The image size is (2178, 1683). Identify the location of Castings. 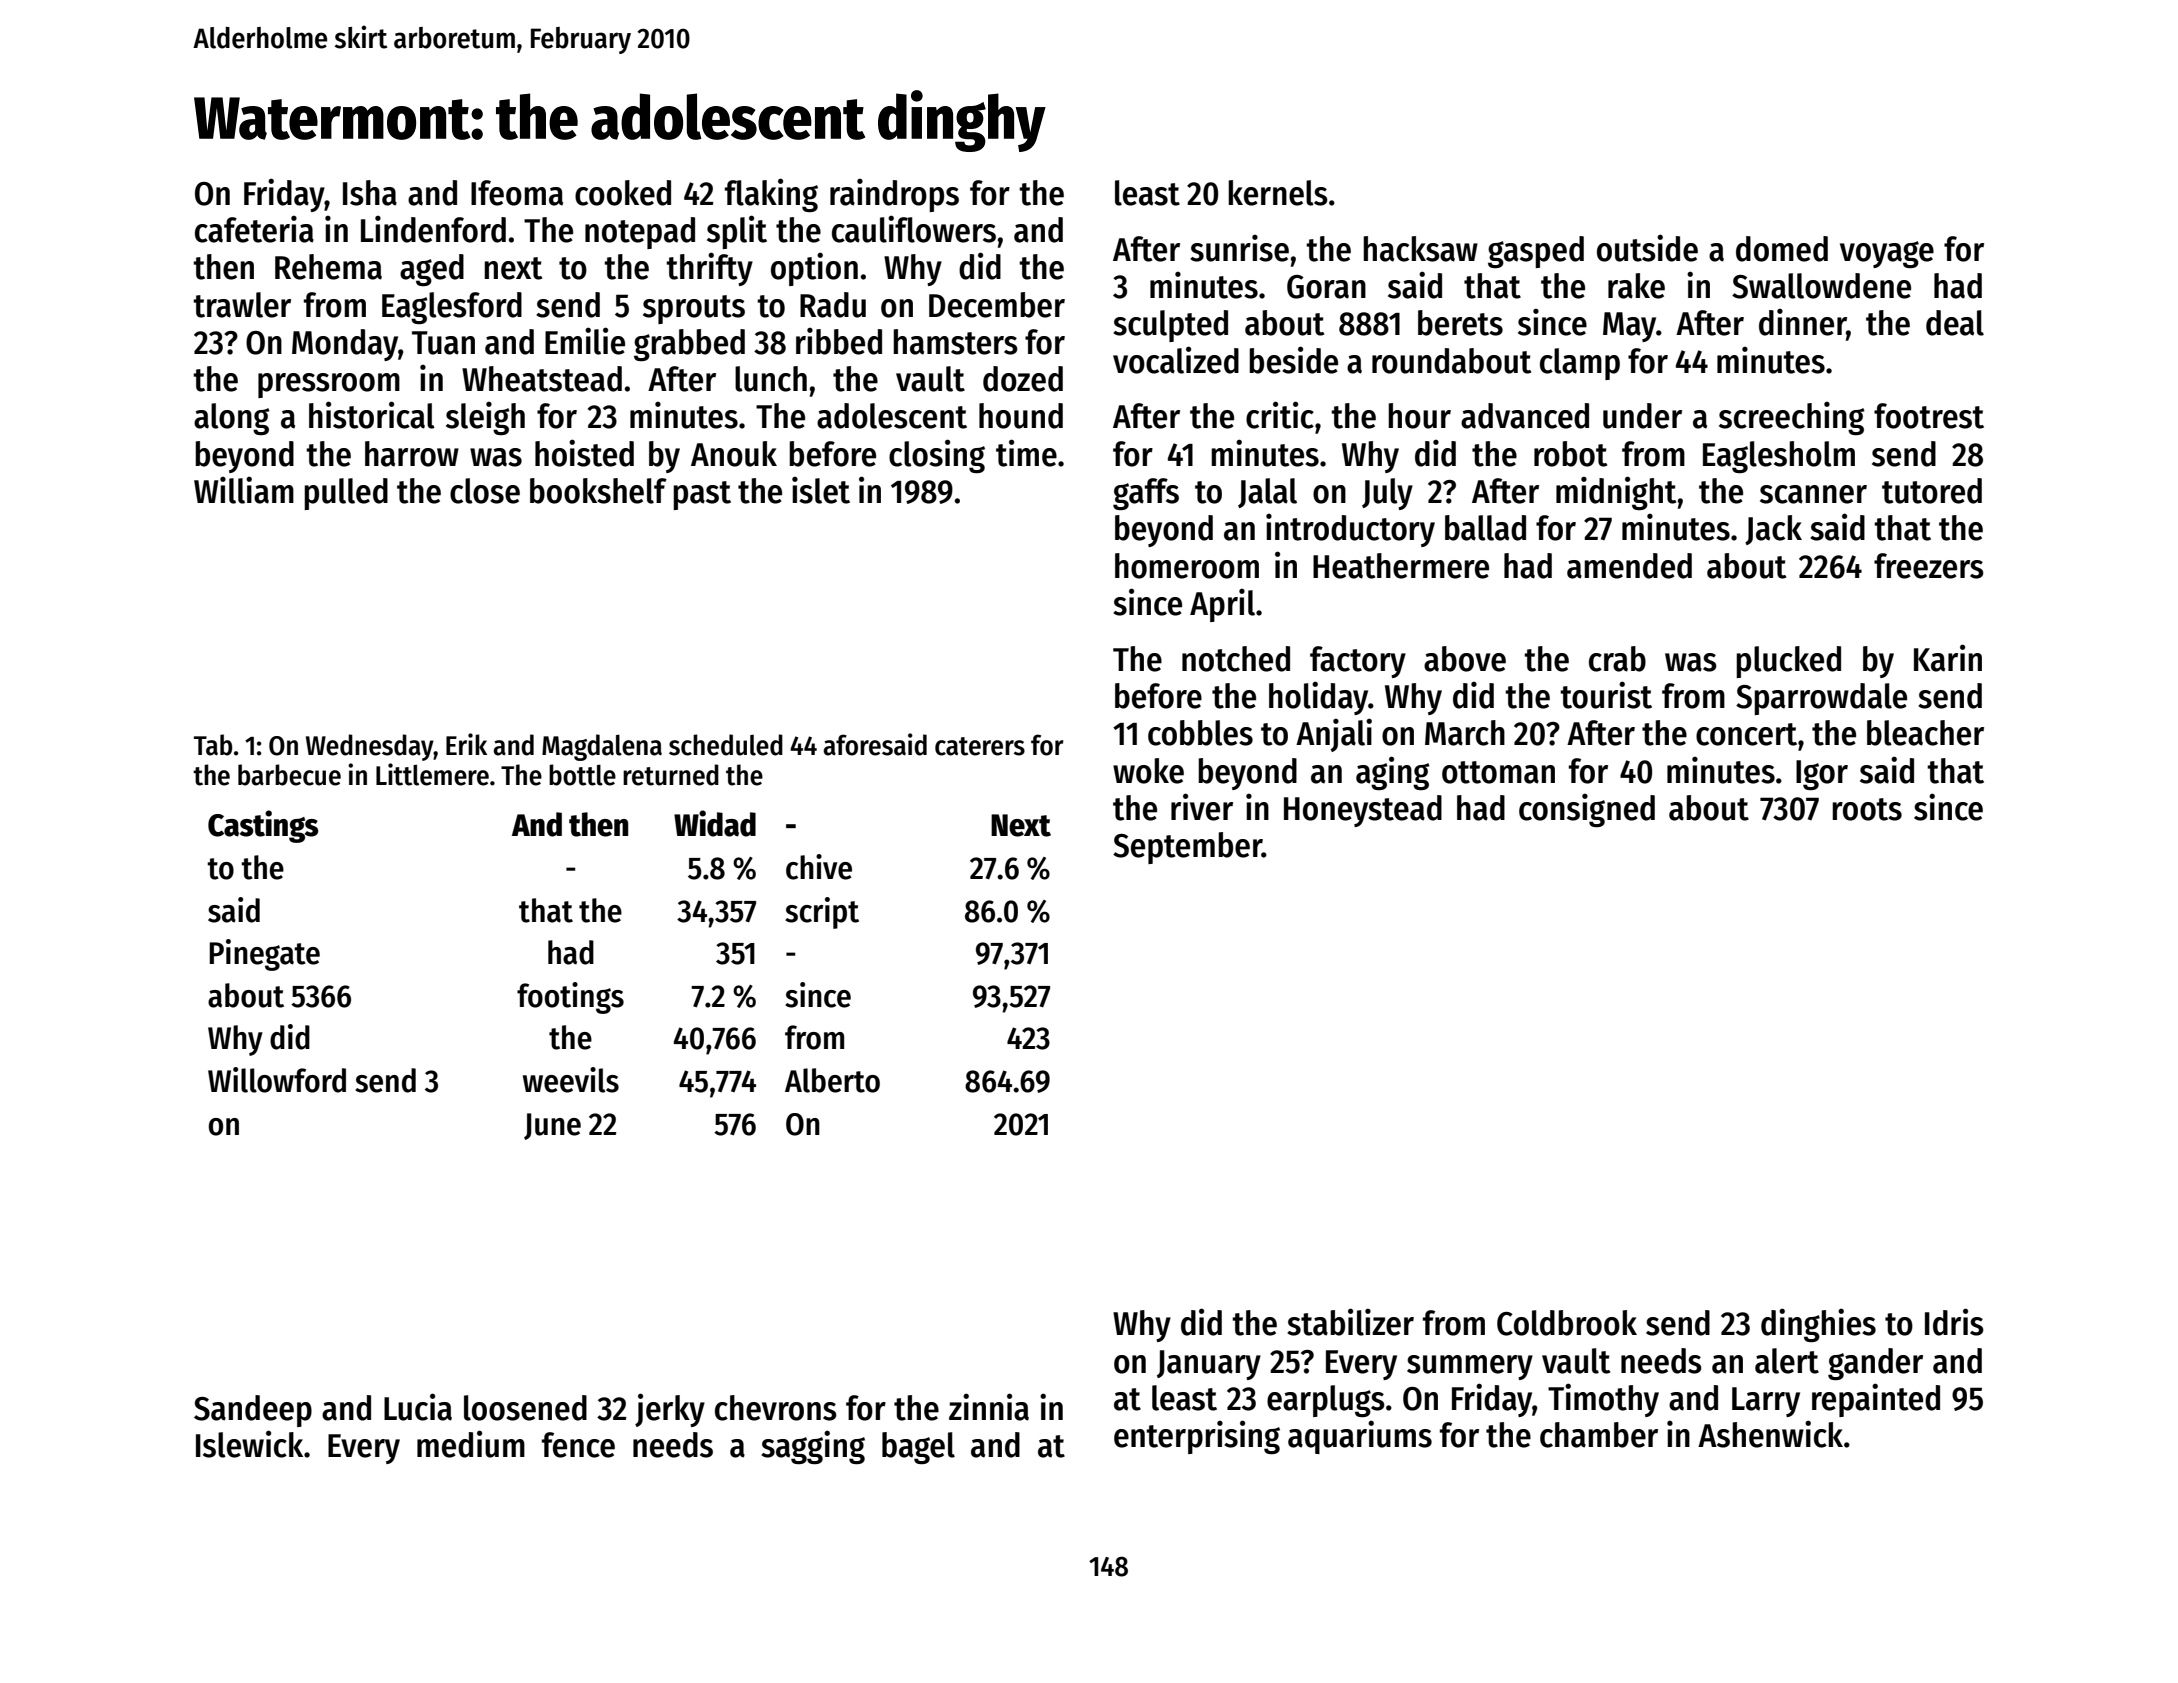
(263, 826).
